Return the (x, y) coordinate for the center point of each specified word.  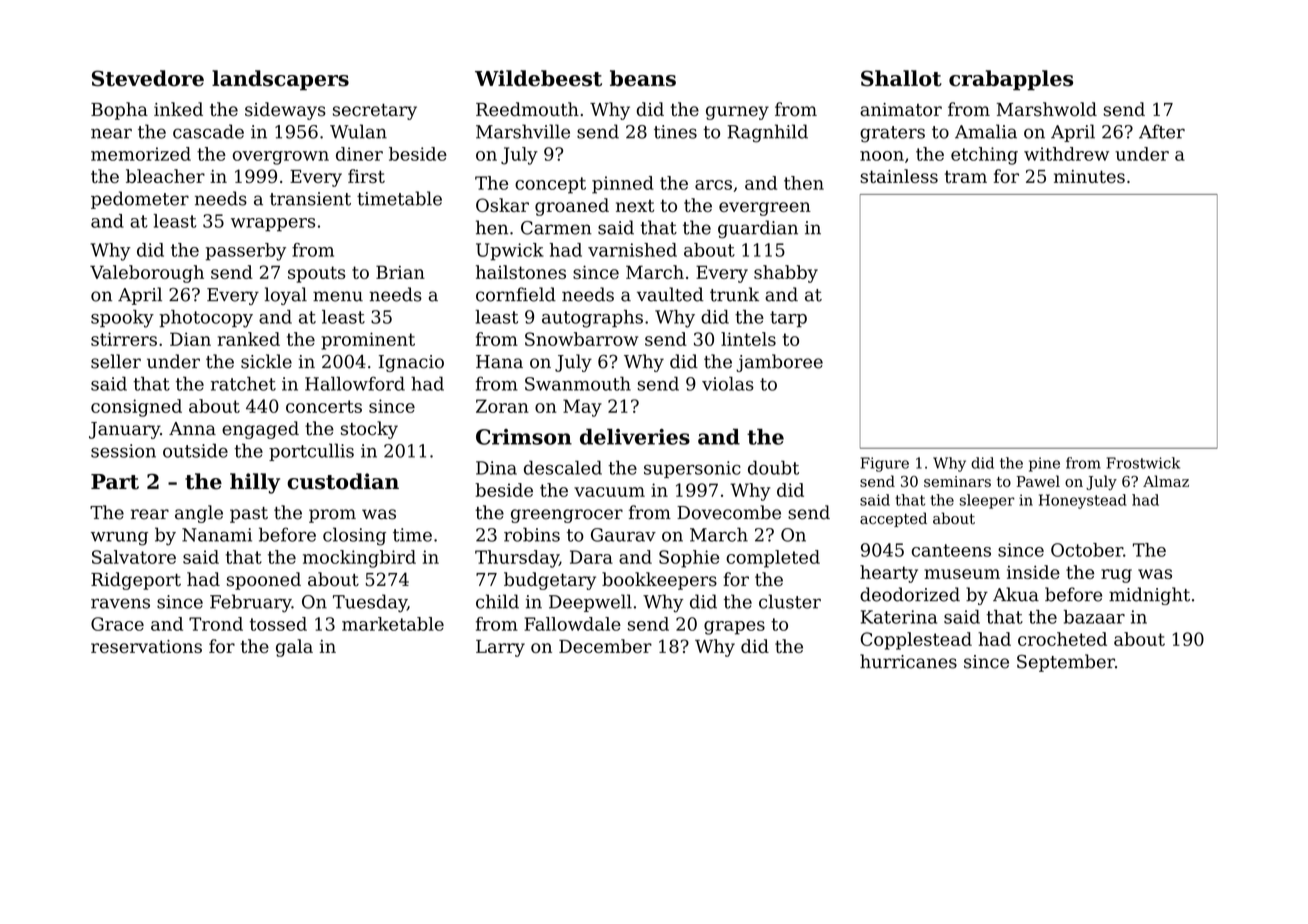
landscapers (280, 80)
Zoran (502, 406)
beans (643, 78)
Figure (885, 464)
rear (150, 514)
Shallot (901, 78)
